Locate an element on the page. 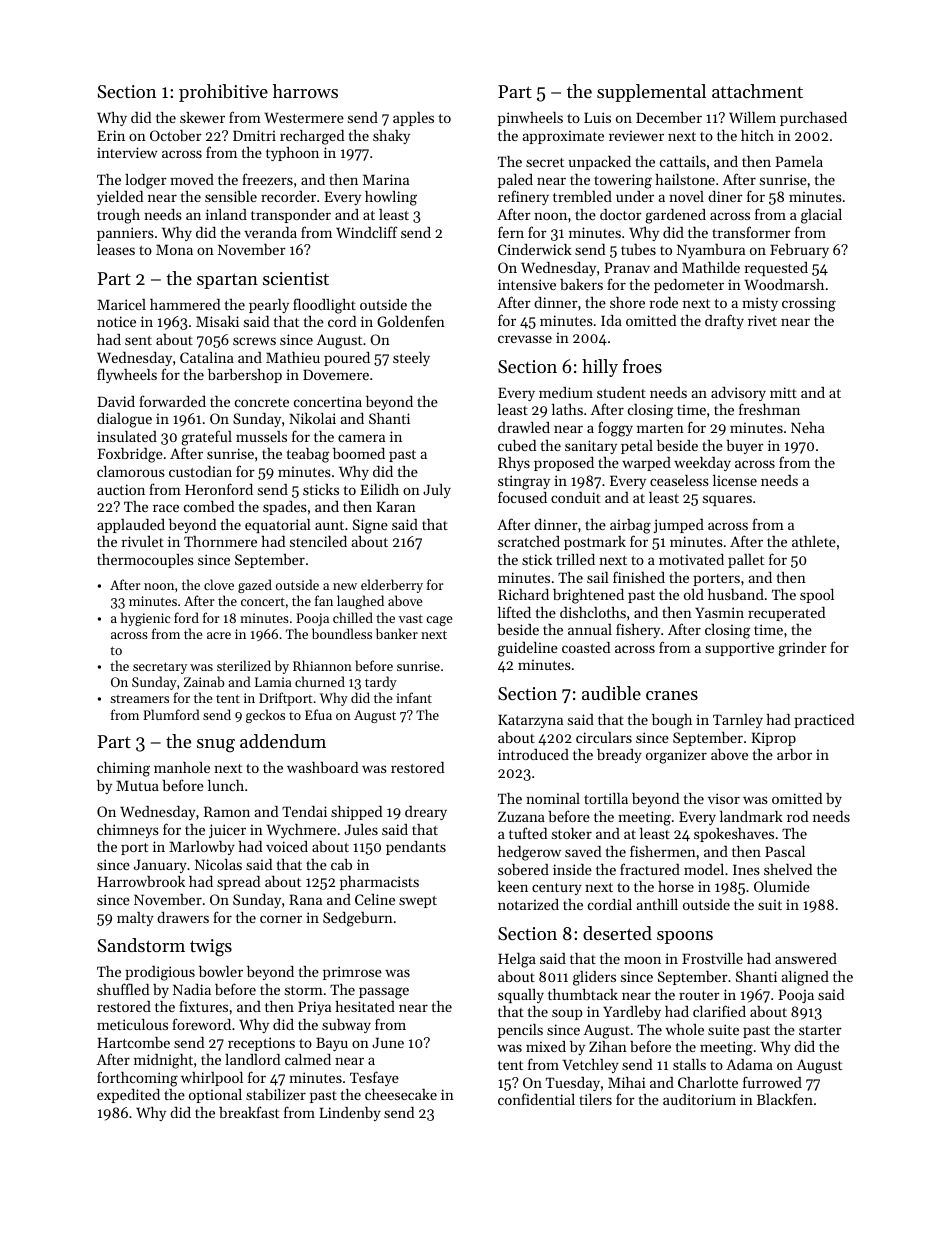 The height and width of the image is (1233, 952). auditorium is located at coordinates (699, 1099).
